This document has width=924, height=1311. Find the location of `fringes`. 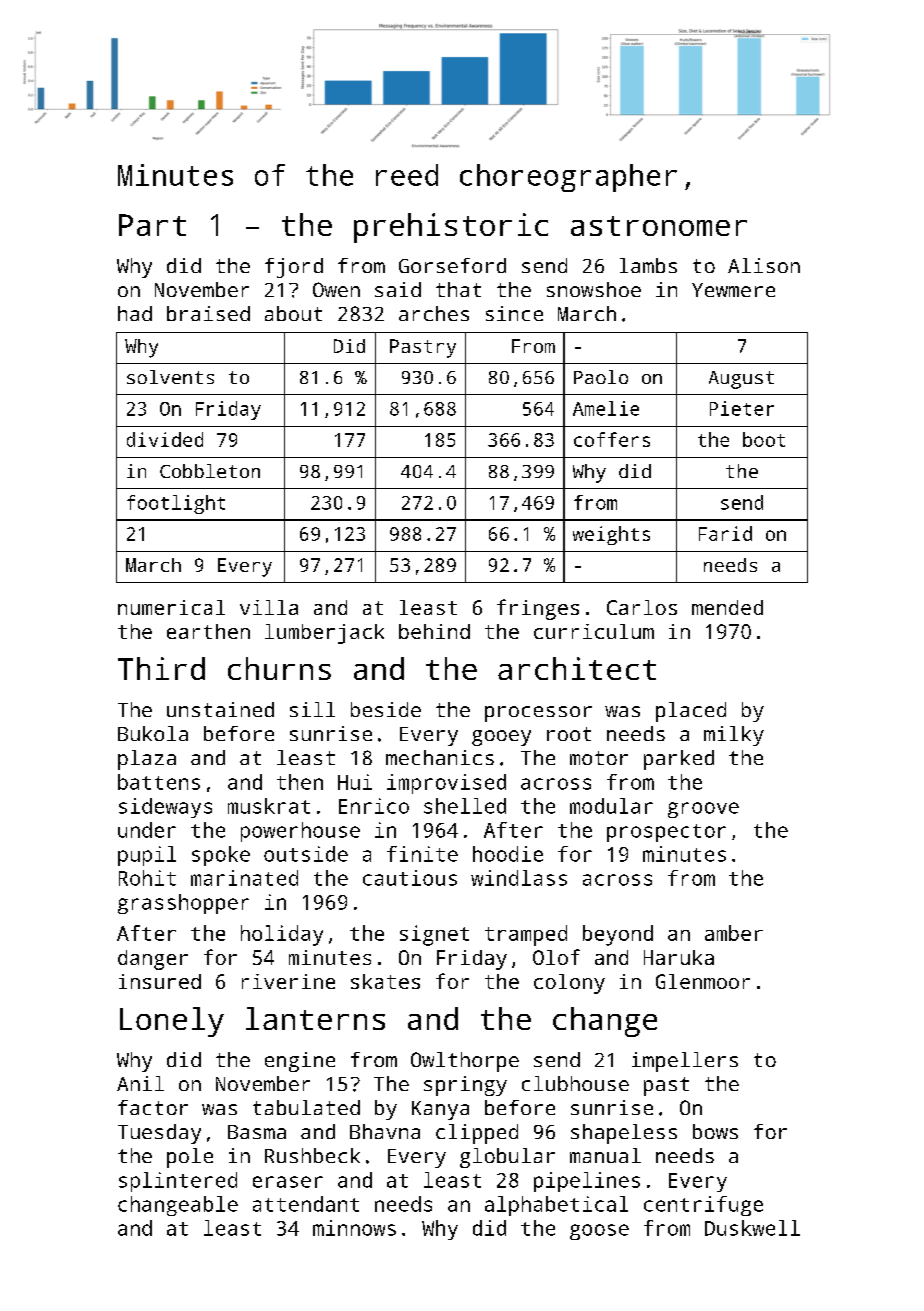

fringes is located at coordinates (538, 609).
